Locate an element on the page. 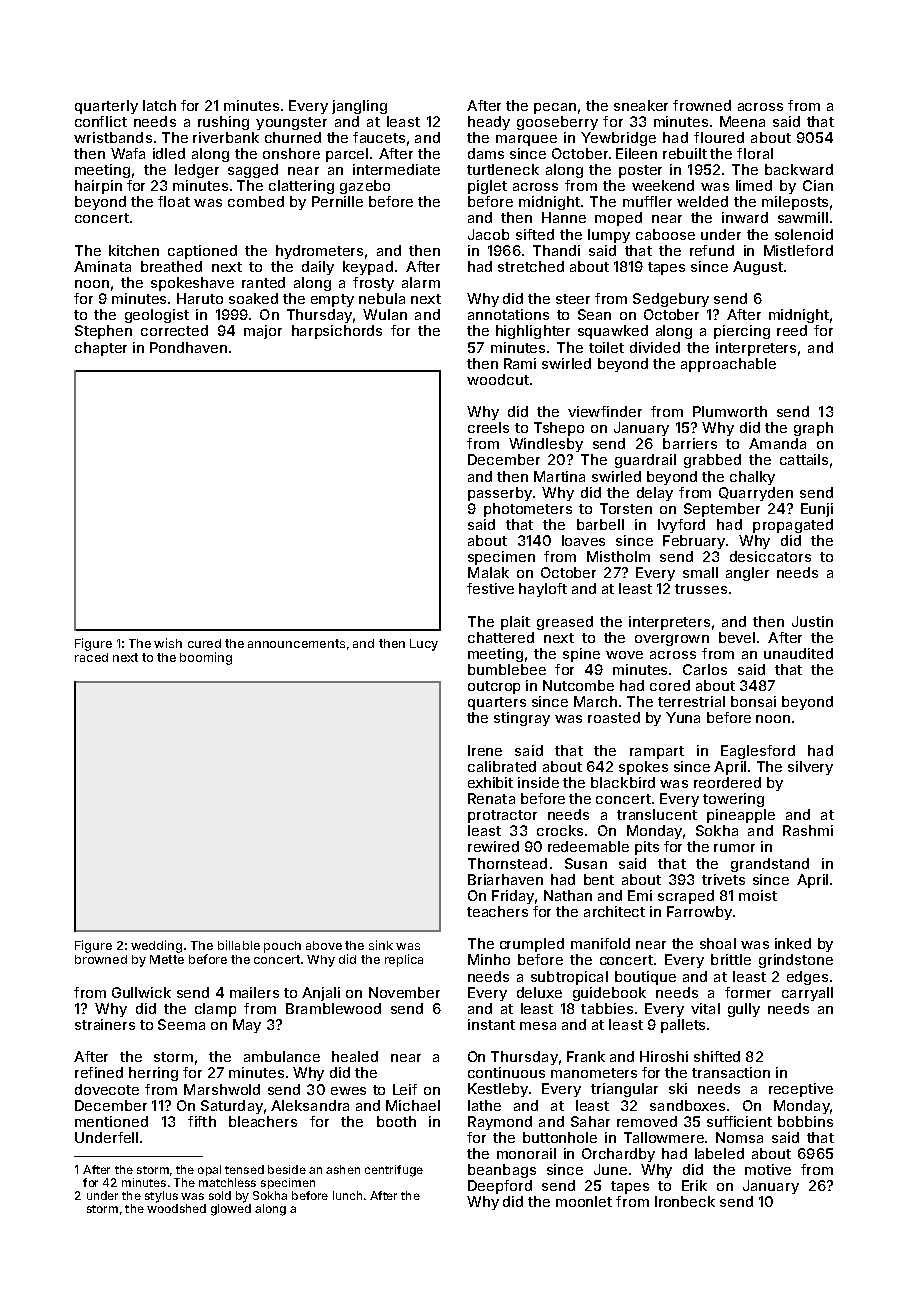  Carlos is located at coordinates (705, 669).
